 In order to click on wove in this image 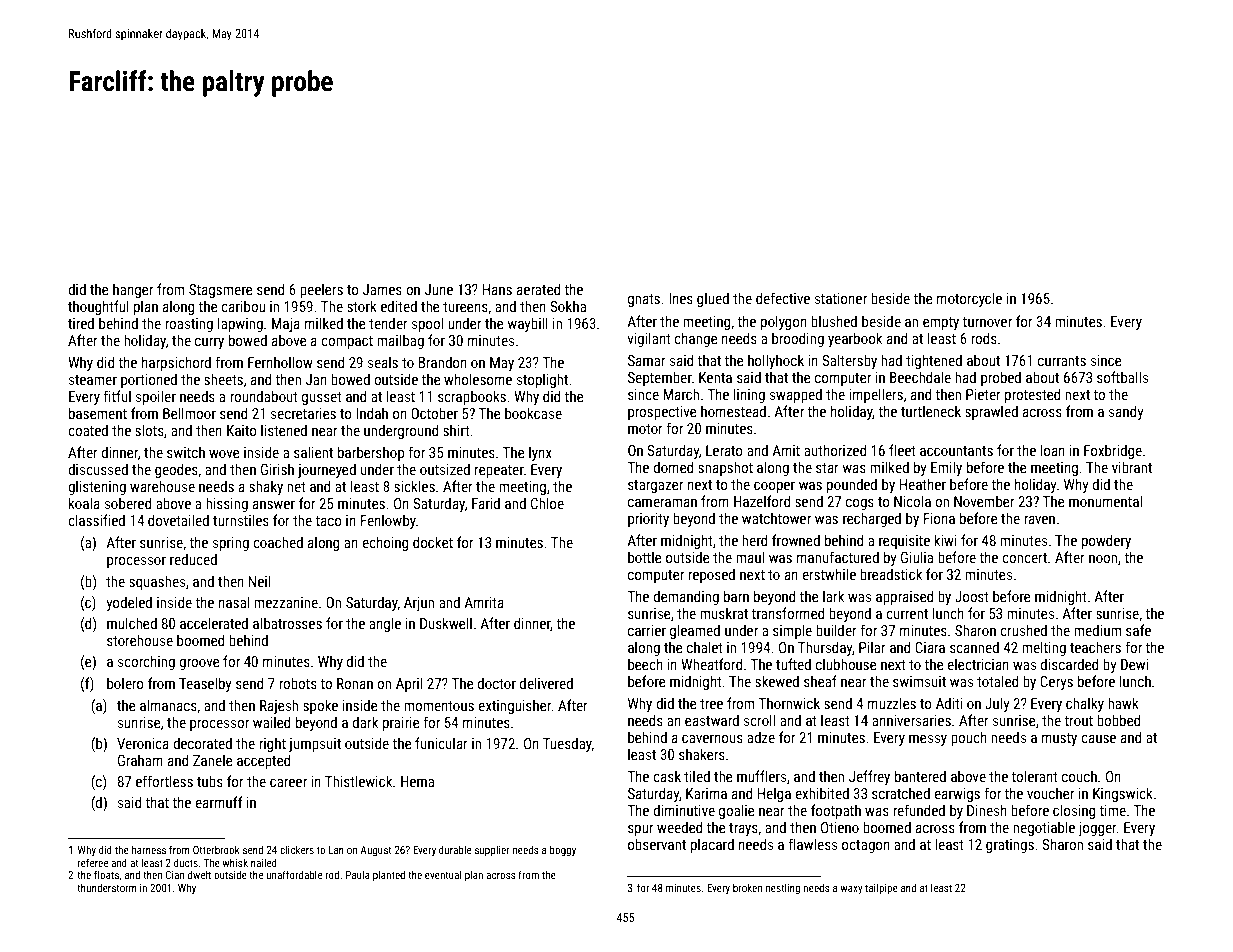, I will do `click(224, 454)`.
